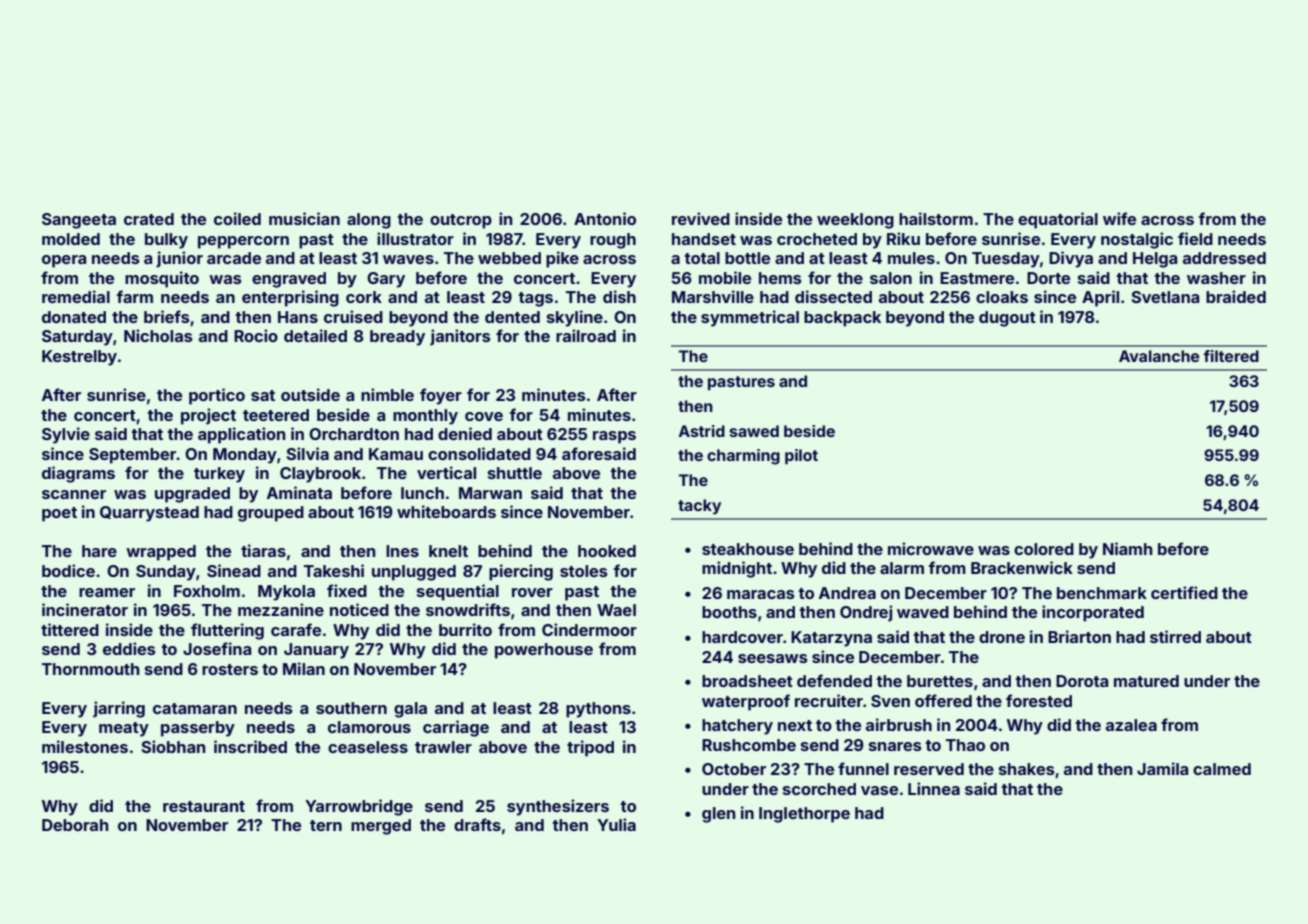 The width and height of the screenshot is (1308, 924). What do you see at coordinates (754, 431) in the screenshot?
I see `sawed` at bounding box center [754, 431].
